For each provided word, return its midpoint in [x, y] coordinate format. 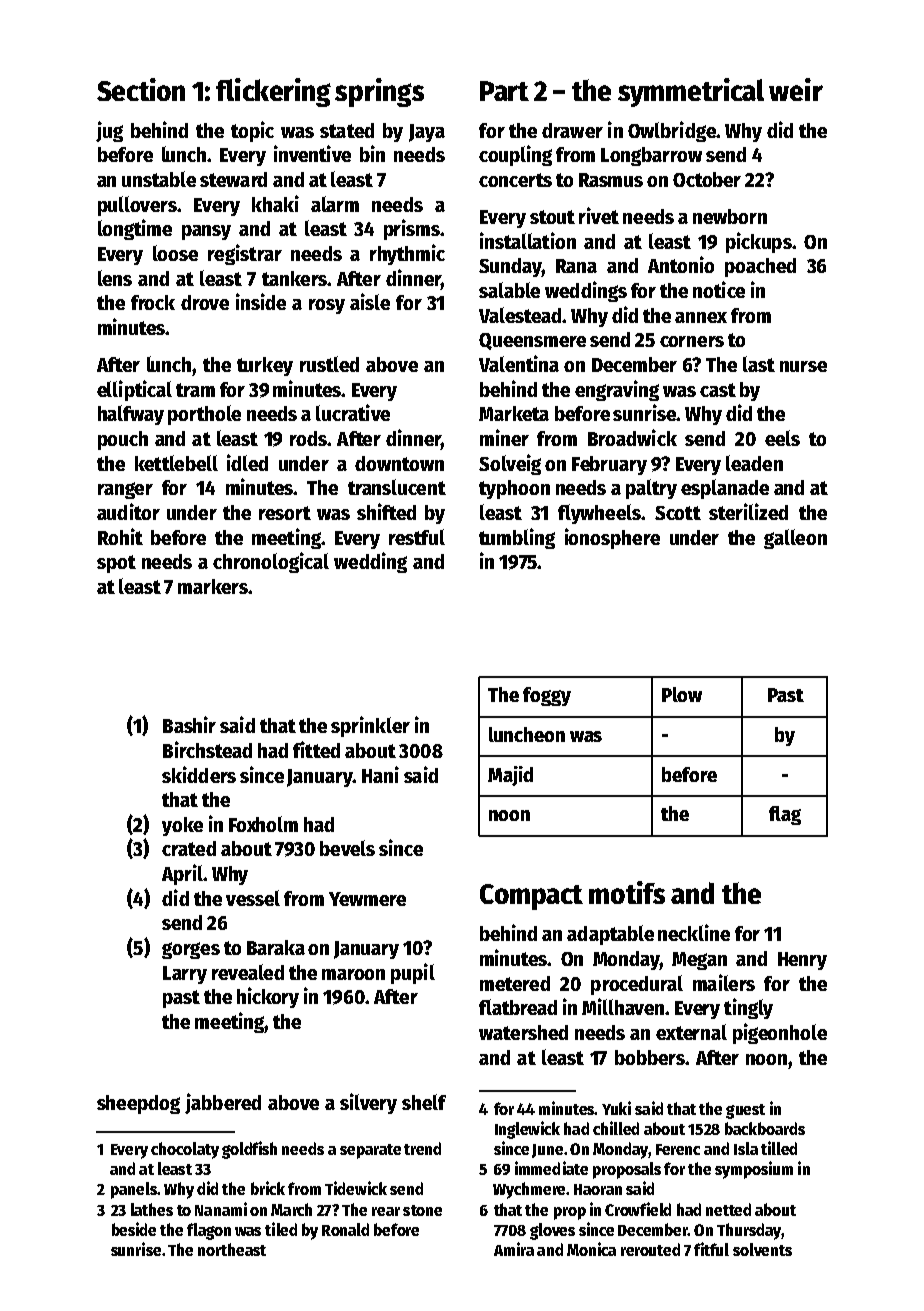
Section [141, 89]
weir [796, 89]
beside [134, 1229]
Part [504, 91]
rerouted [650, 1249]
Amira [514, 1249]
